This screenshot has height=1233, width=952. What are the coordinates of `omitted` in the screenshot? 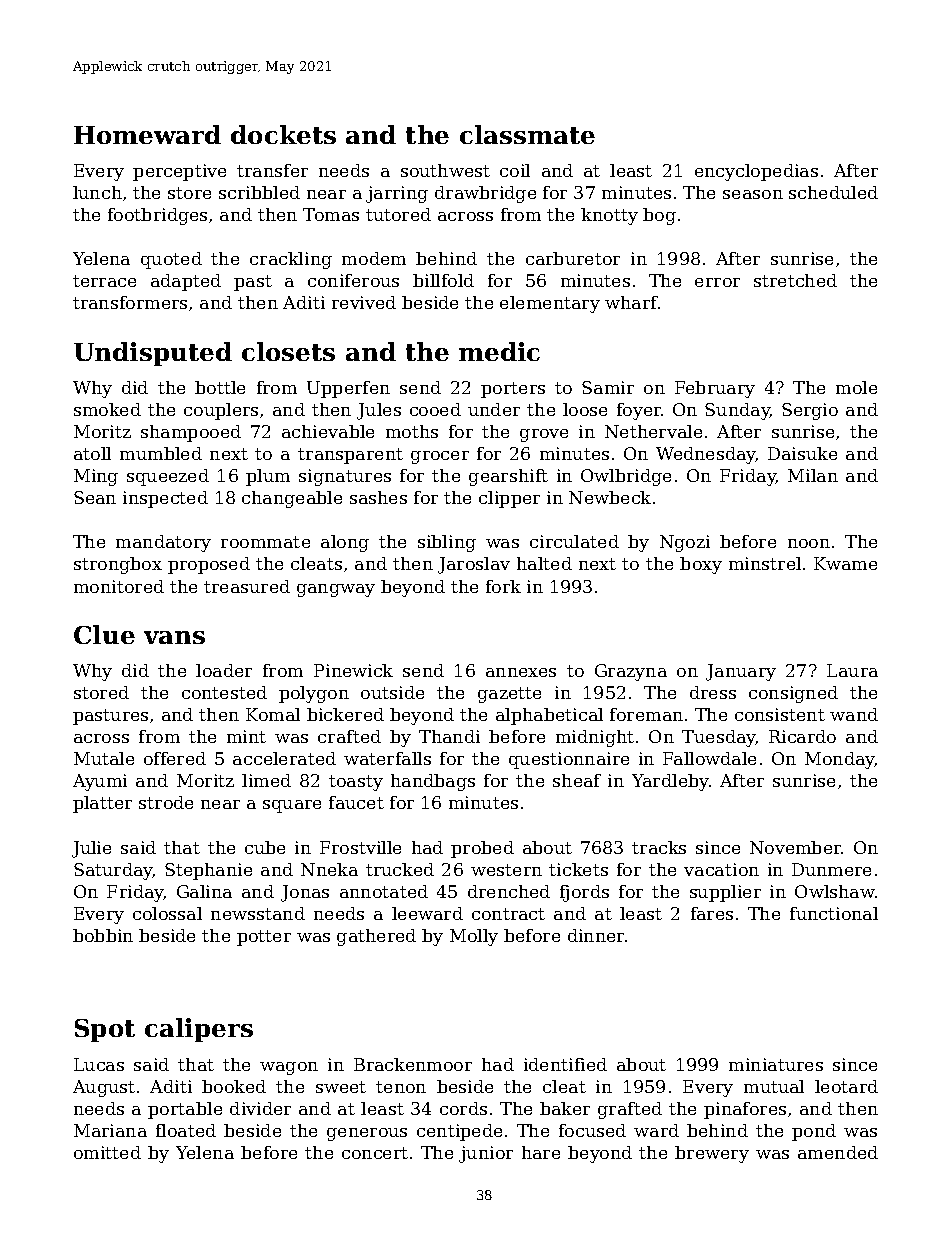 It's located at (107, 1152).
